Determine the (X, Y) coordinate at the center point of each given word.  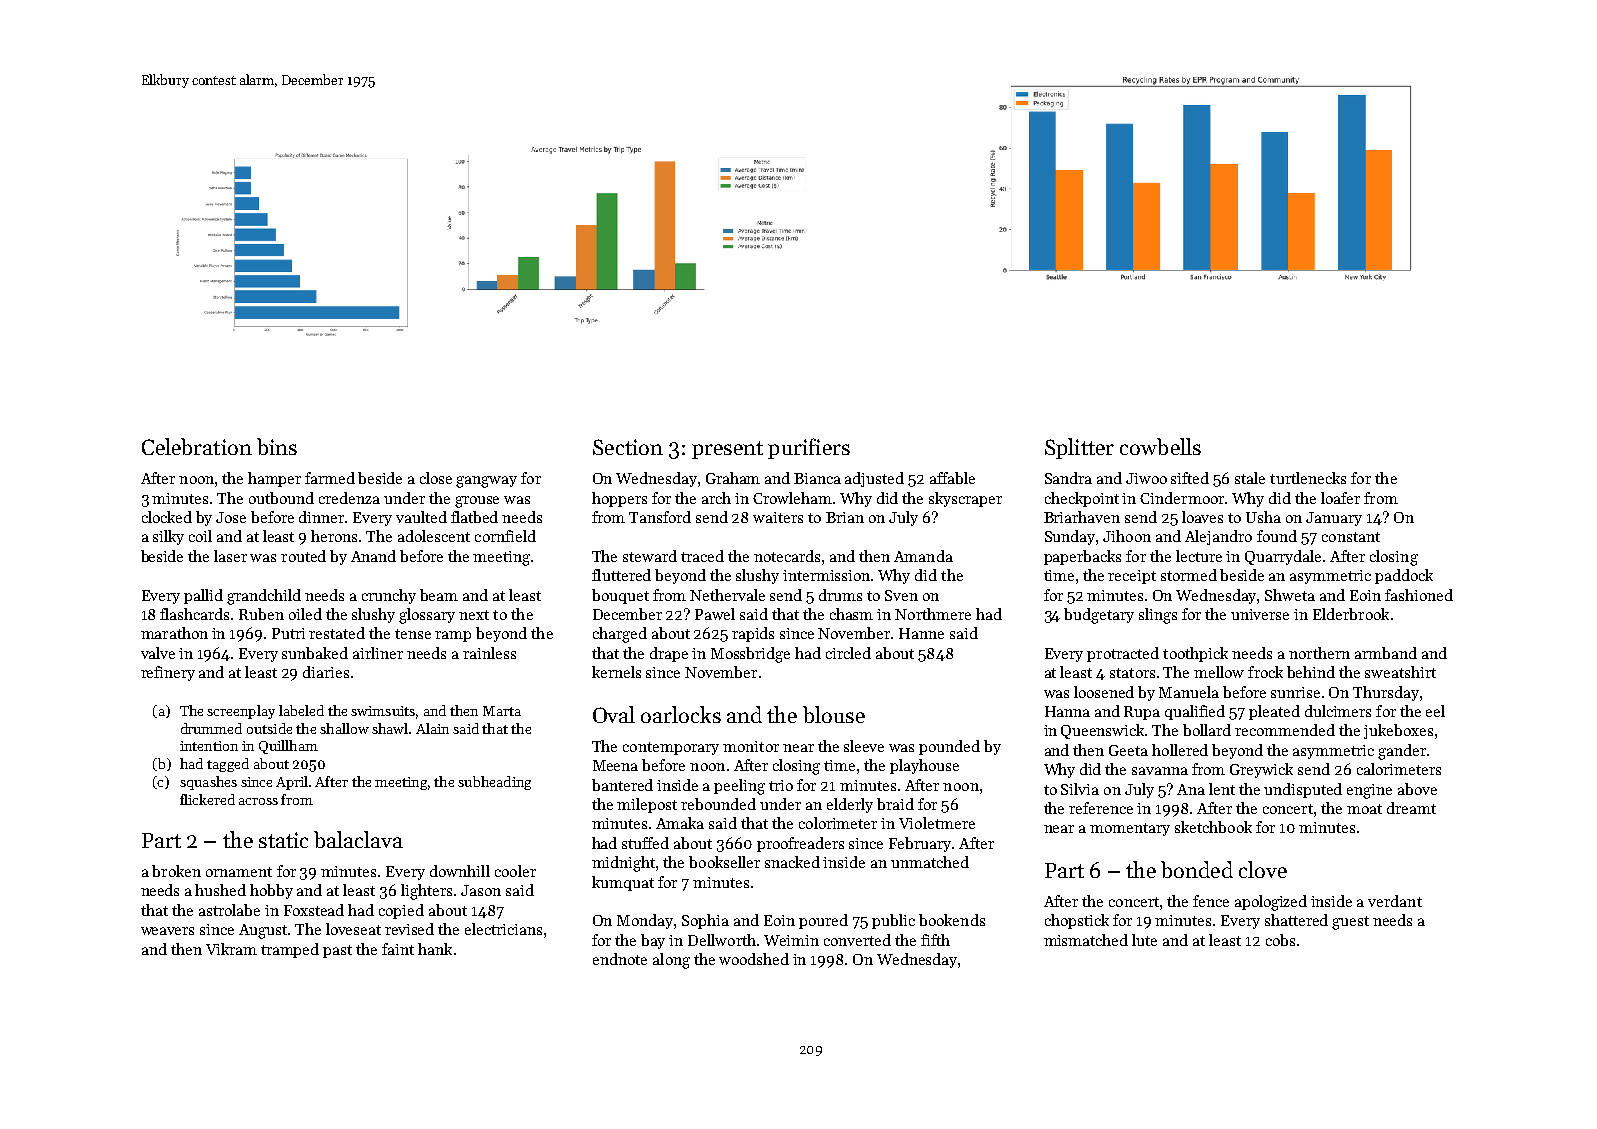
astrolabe (229, 910)
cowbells (1160, 446)
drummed (211, 728)
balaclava (358, 839)
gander (1402, 752)
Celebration (197, 446)
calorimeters (1399, 769)
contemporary (671, 748)
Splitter (1079, 448)
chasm (851, 614)
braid (895, 804)
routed (303, 556)
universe (1260, 614)
